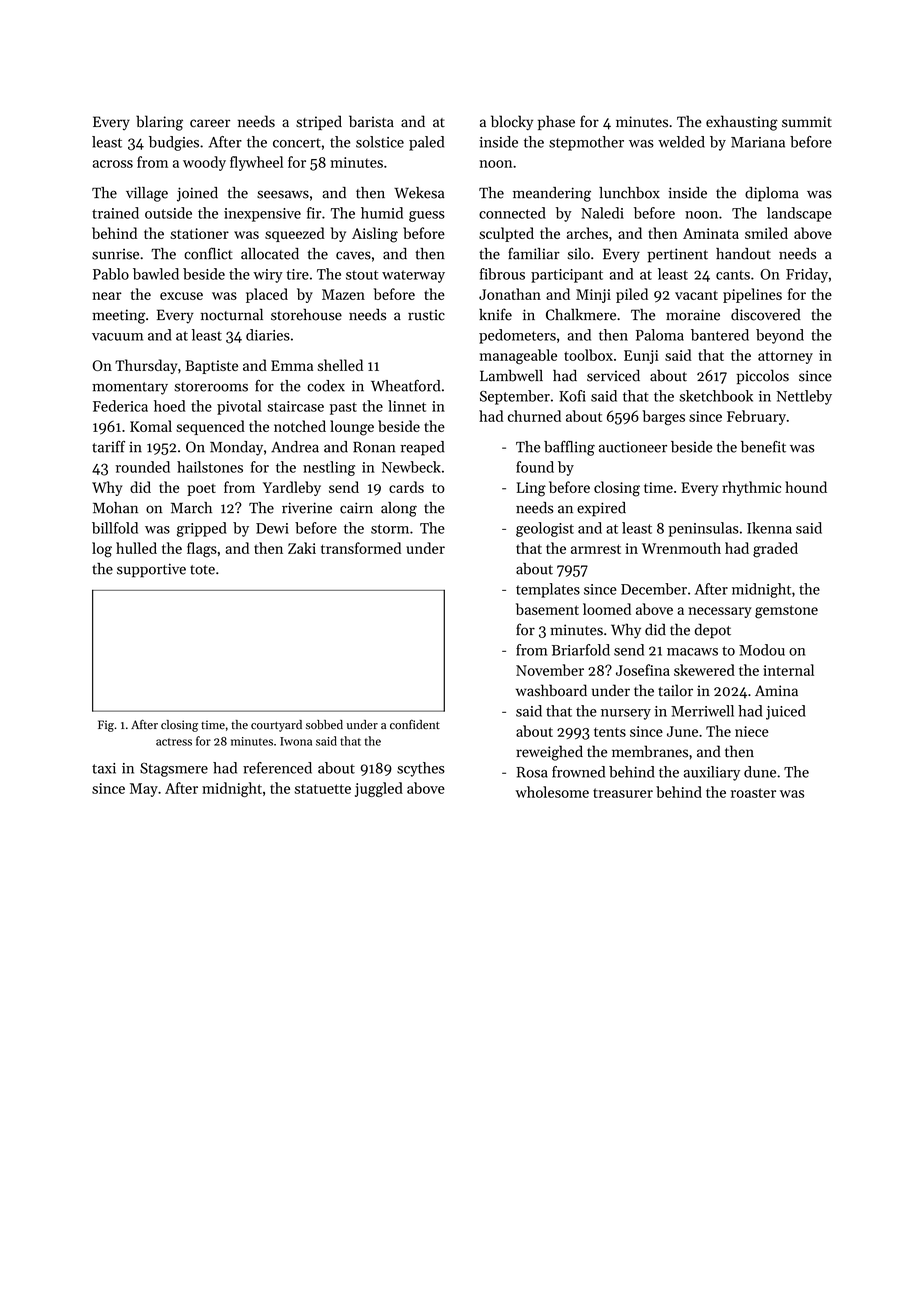  What do you see at coordinates (197, 194) in the image?
I see `joined` at bounding box center [197, 194].
